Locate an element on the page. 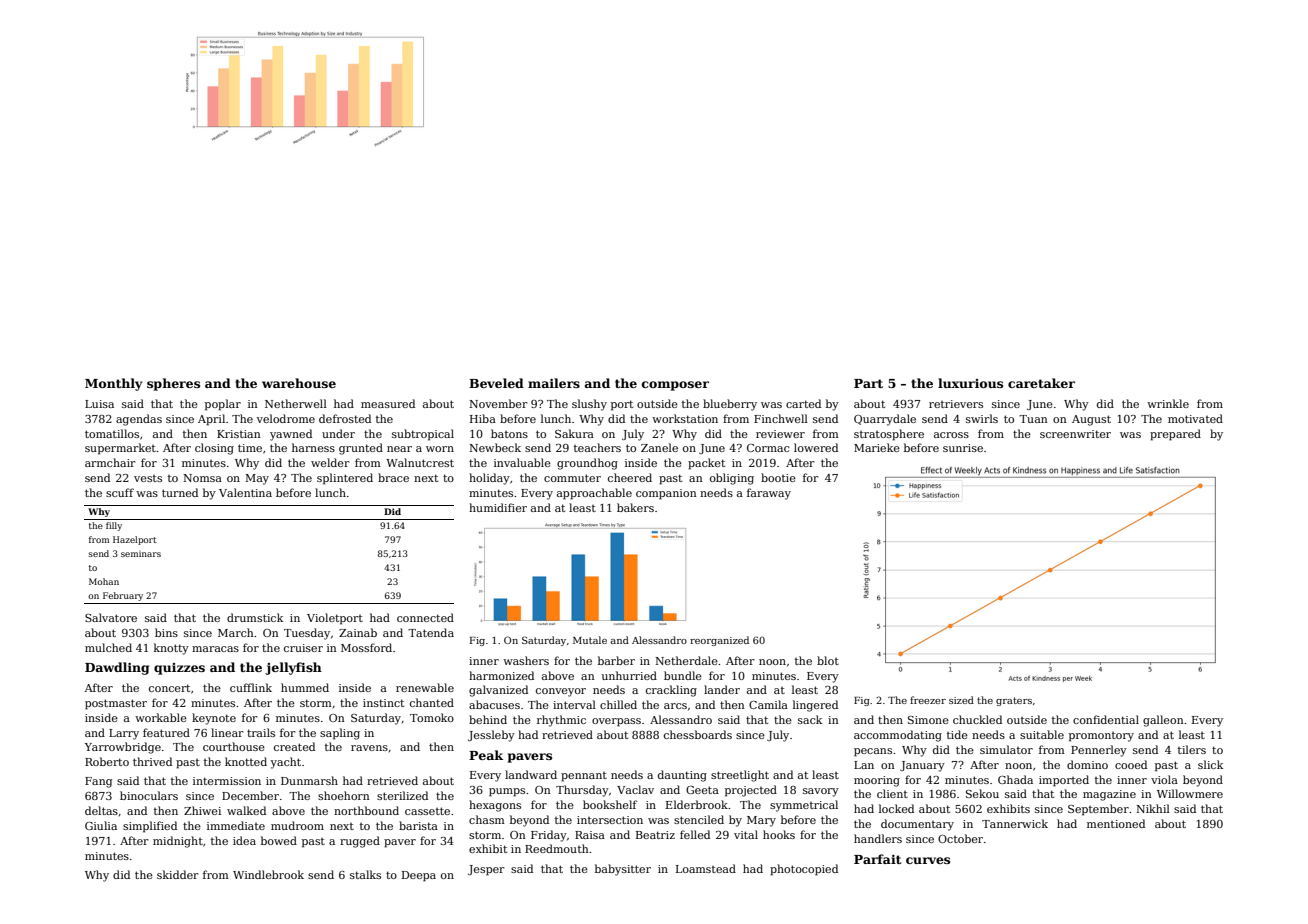 This image has width=1308, height=924. composer is located at coordinates (675, 386).
